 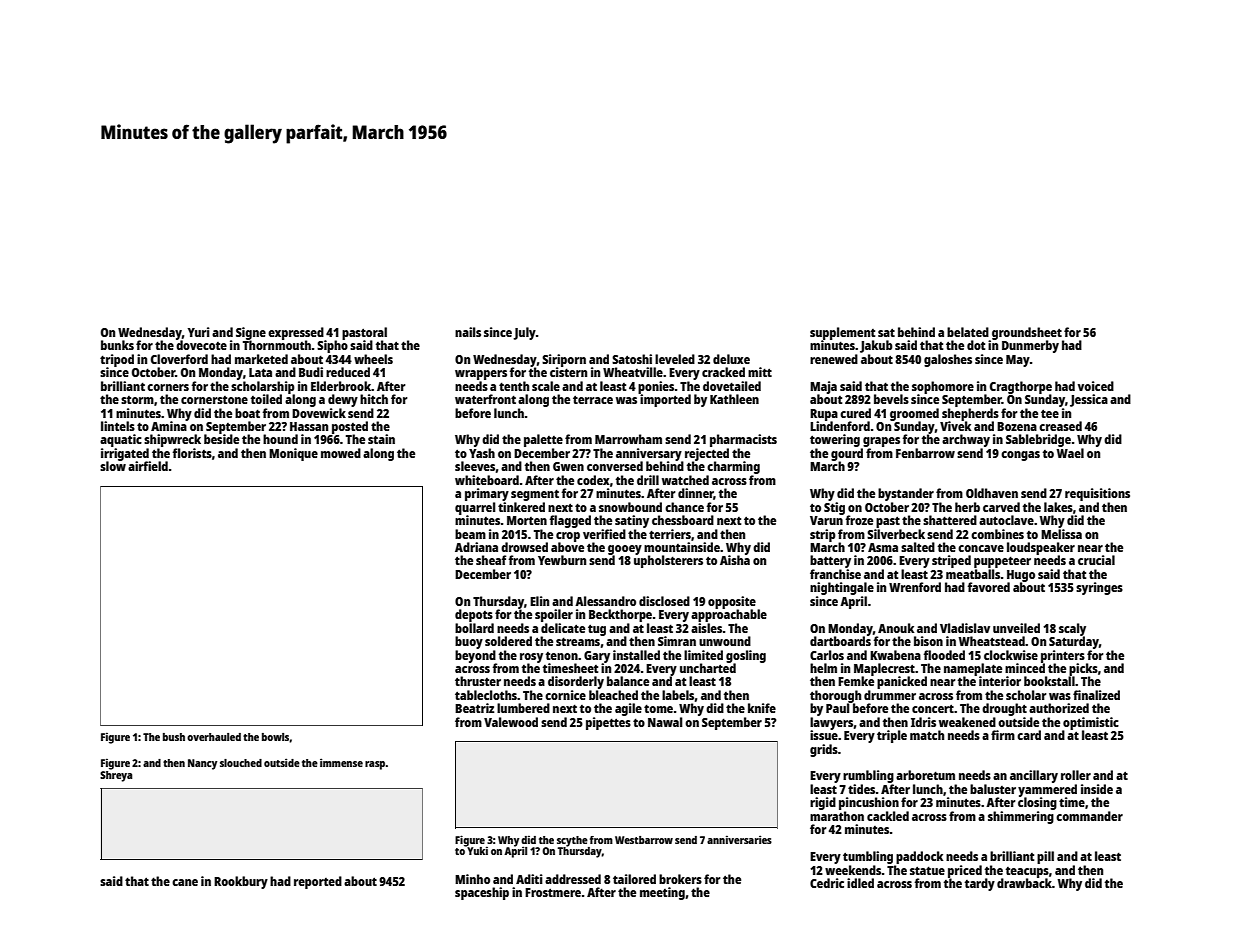 I want to click on Elderbrook, so click(x=341, y=386).
